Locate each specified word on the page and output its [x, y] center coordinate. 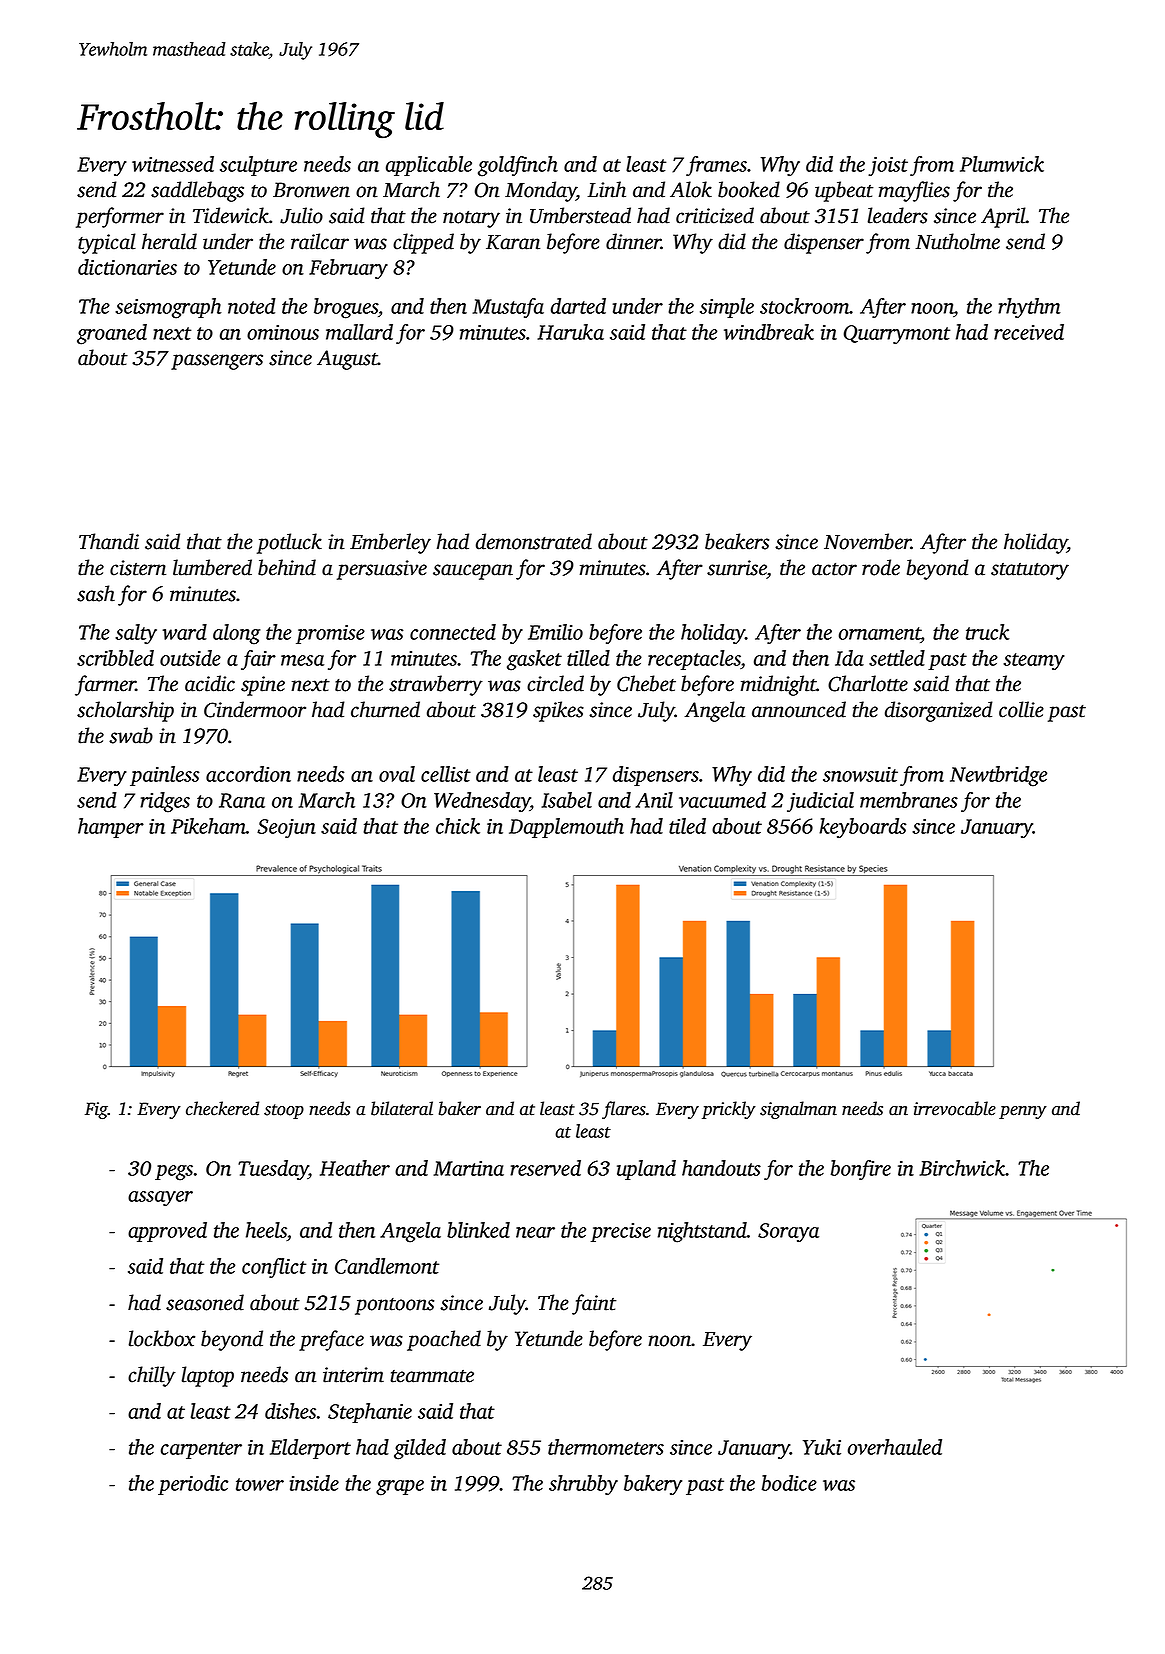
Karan [513, 242]
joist [888, 166]
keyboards [863, 828]
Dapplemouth [566, 828]
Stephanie [370, 1413]
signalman [798, 1110]
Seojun [286, 828]
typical [107, 243]
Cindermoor [255, 709]
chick [458, 826]
